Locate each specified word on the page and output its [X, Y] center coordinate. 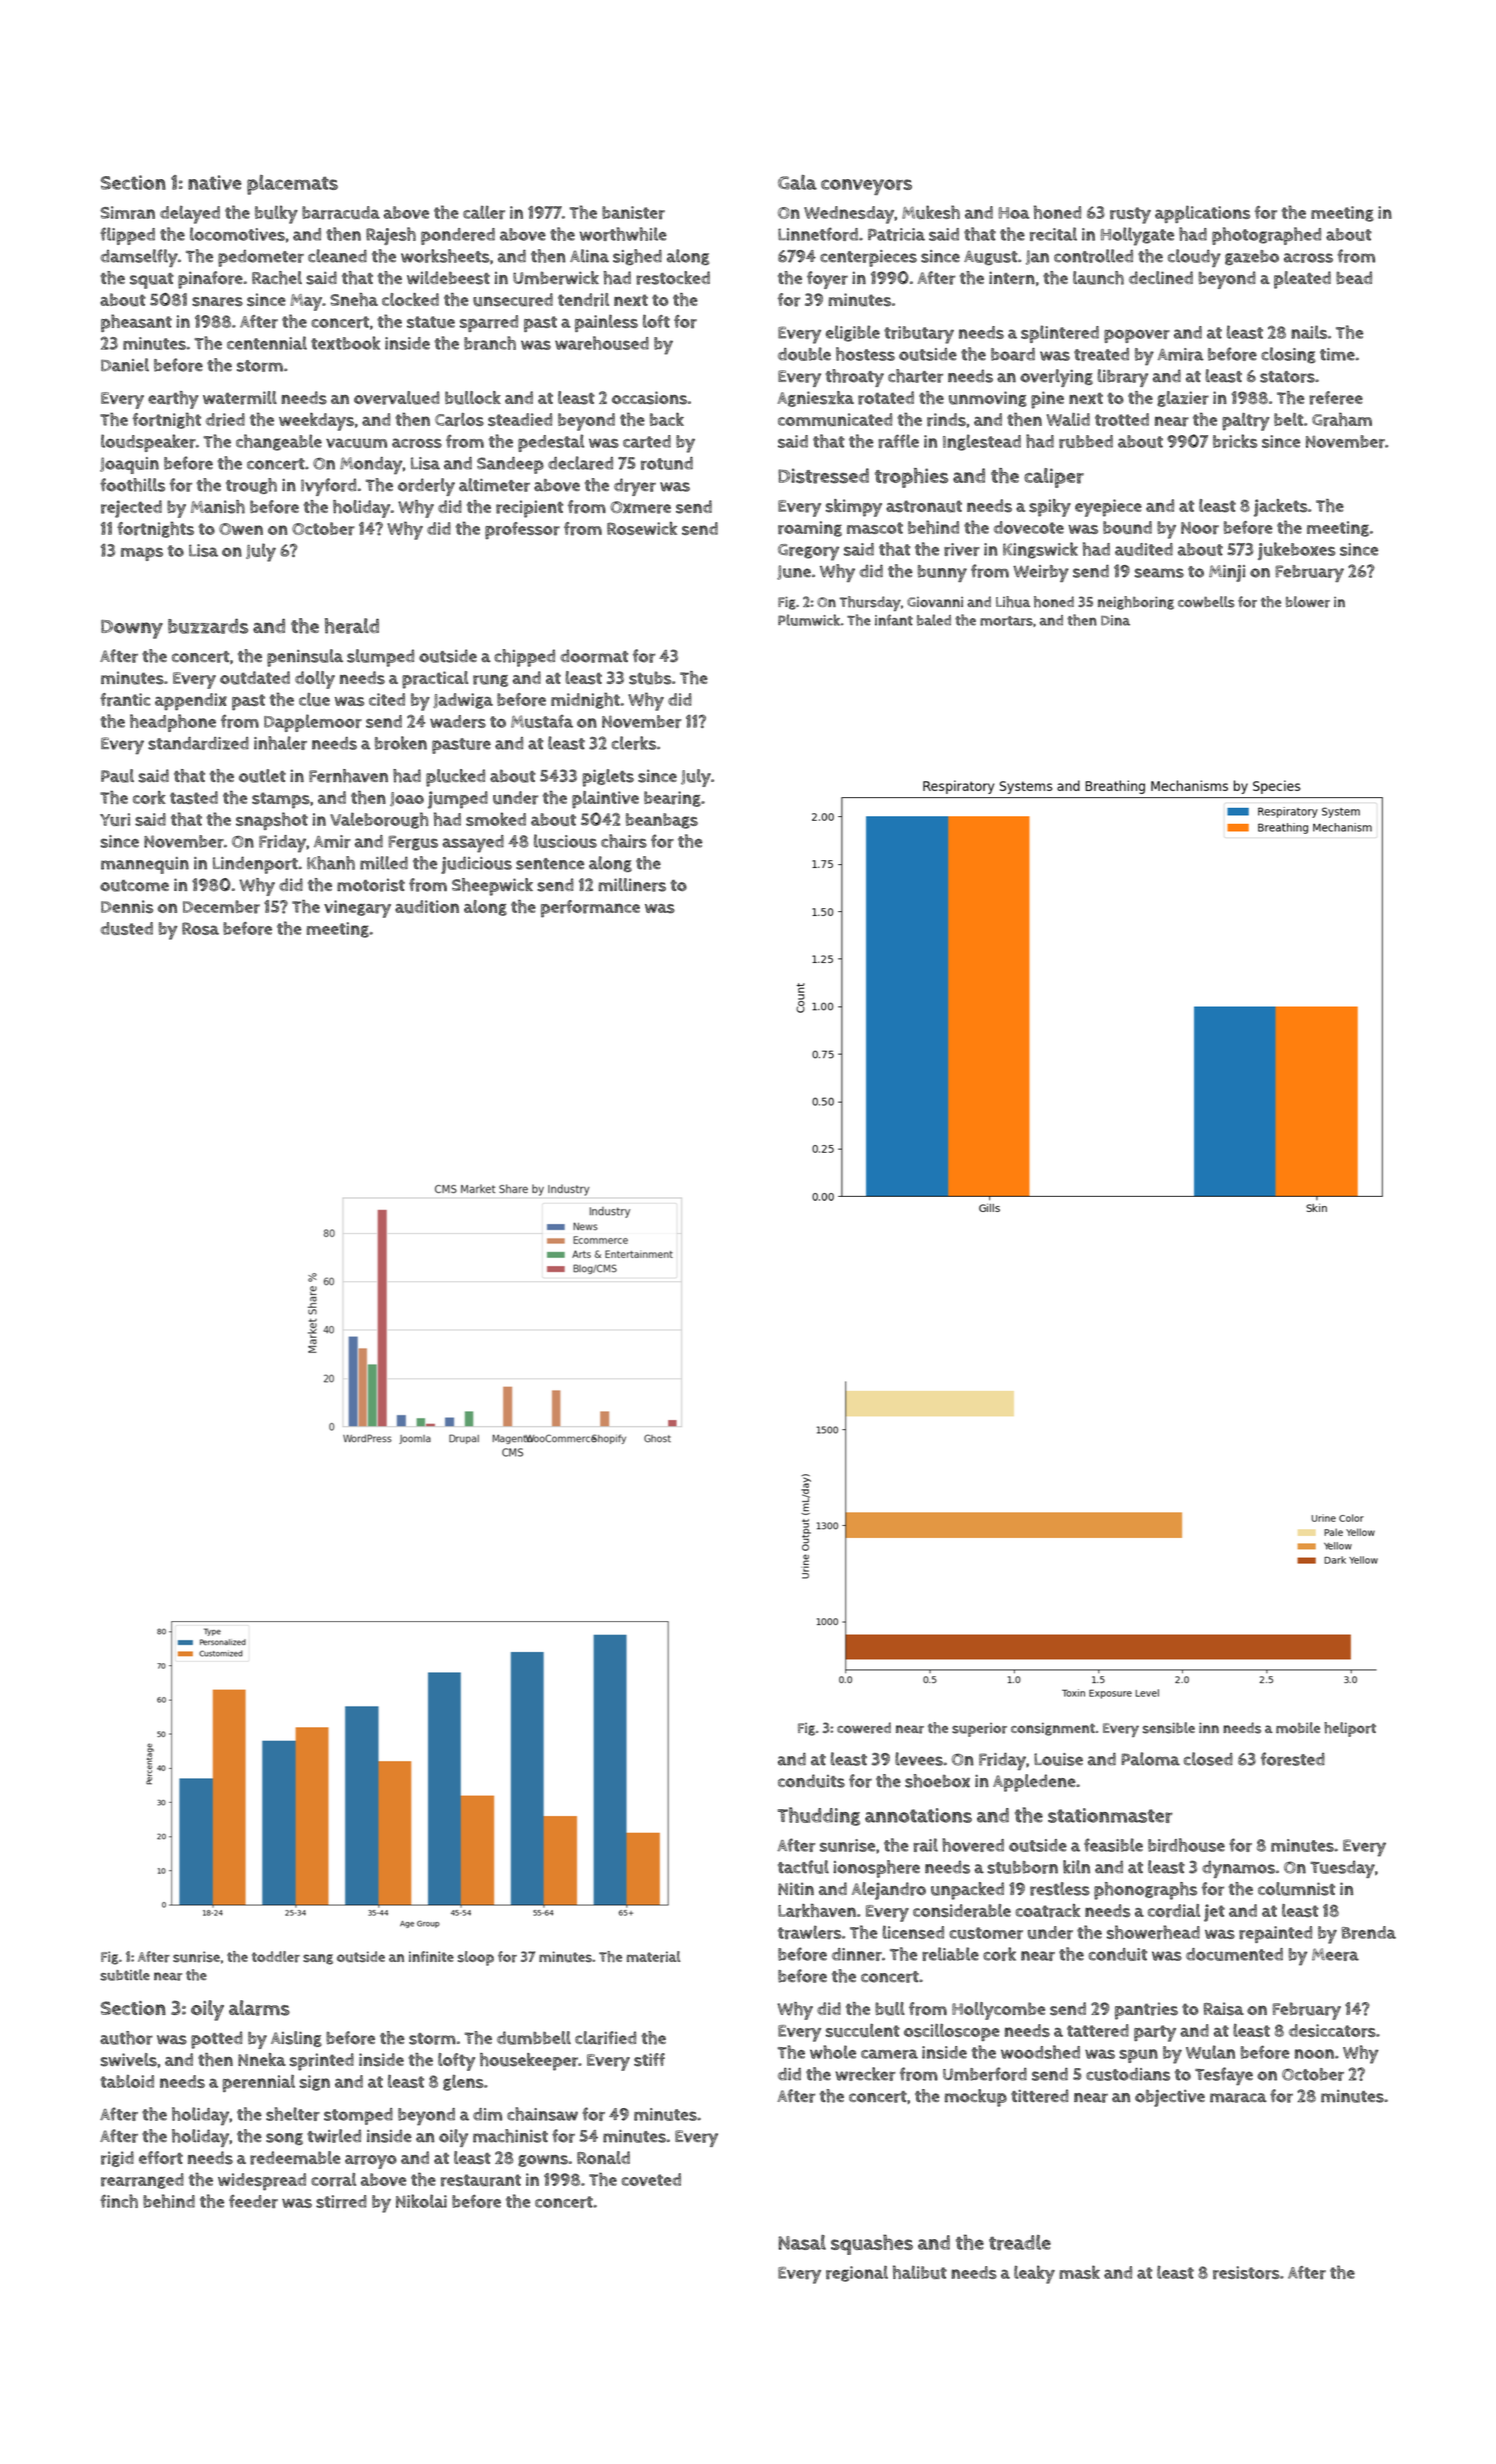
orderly [426, 487]
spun [1138, 2056]
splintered [1060, 334]
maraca [1238, 2098]
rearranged [142, 2181]
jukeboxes [1296, 551]
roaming [810, 529]
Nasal [802, 2242]
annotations [918, 1815]
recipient [529, 509]
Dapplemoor [313, 723]
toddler [276, 1957]
